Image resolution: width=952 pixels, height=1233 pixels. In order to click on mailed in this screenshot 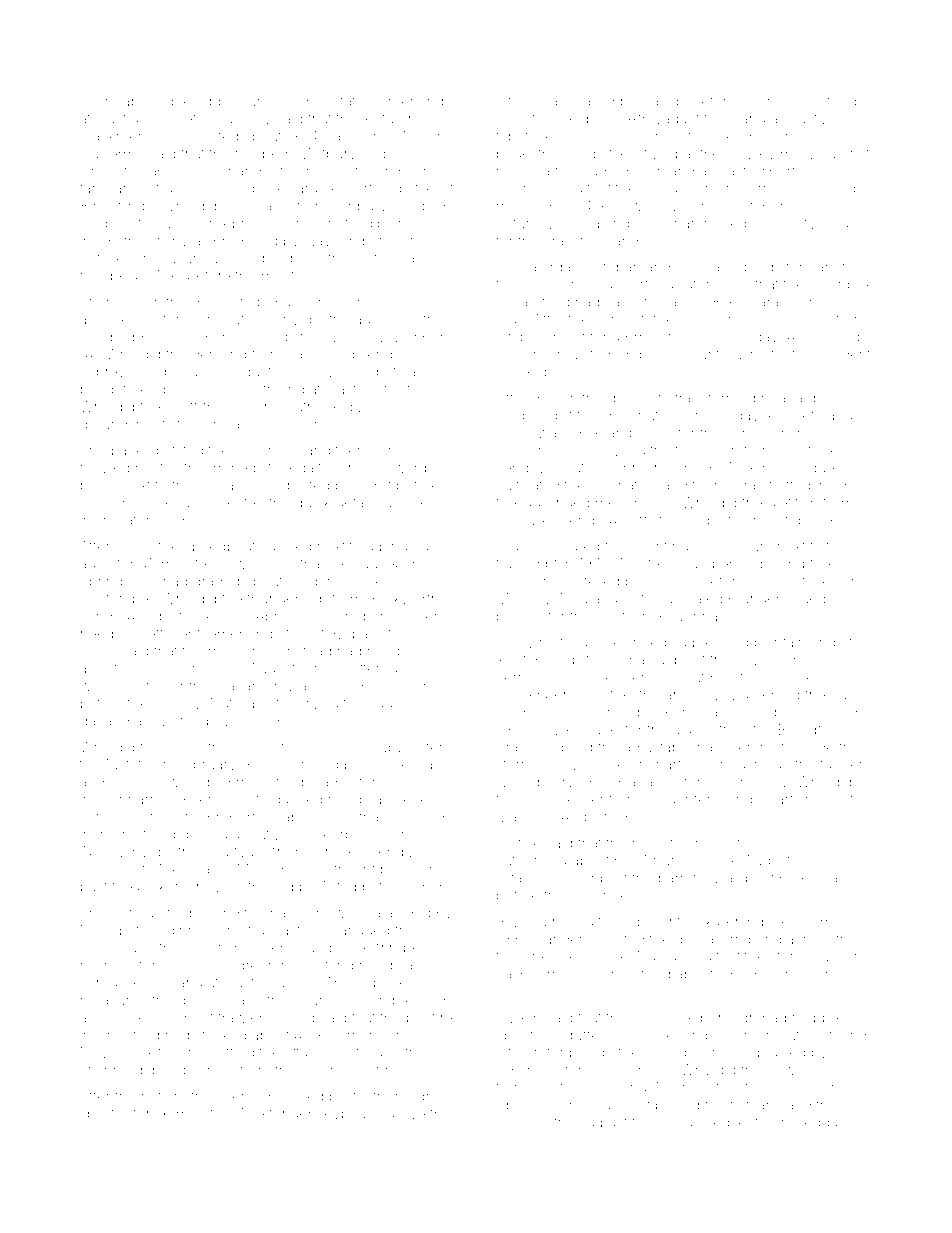, I will do `click(592, 101)`.
